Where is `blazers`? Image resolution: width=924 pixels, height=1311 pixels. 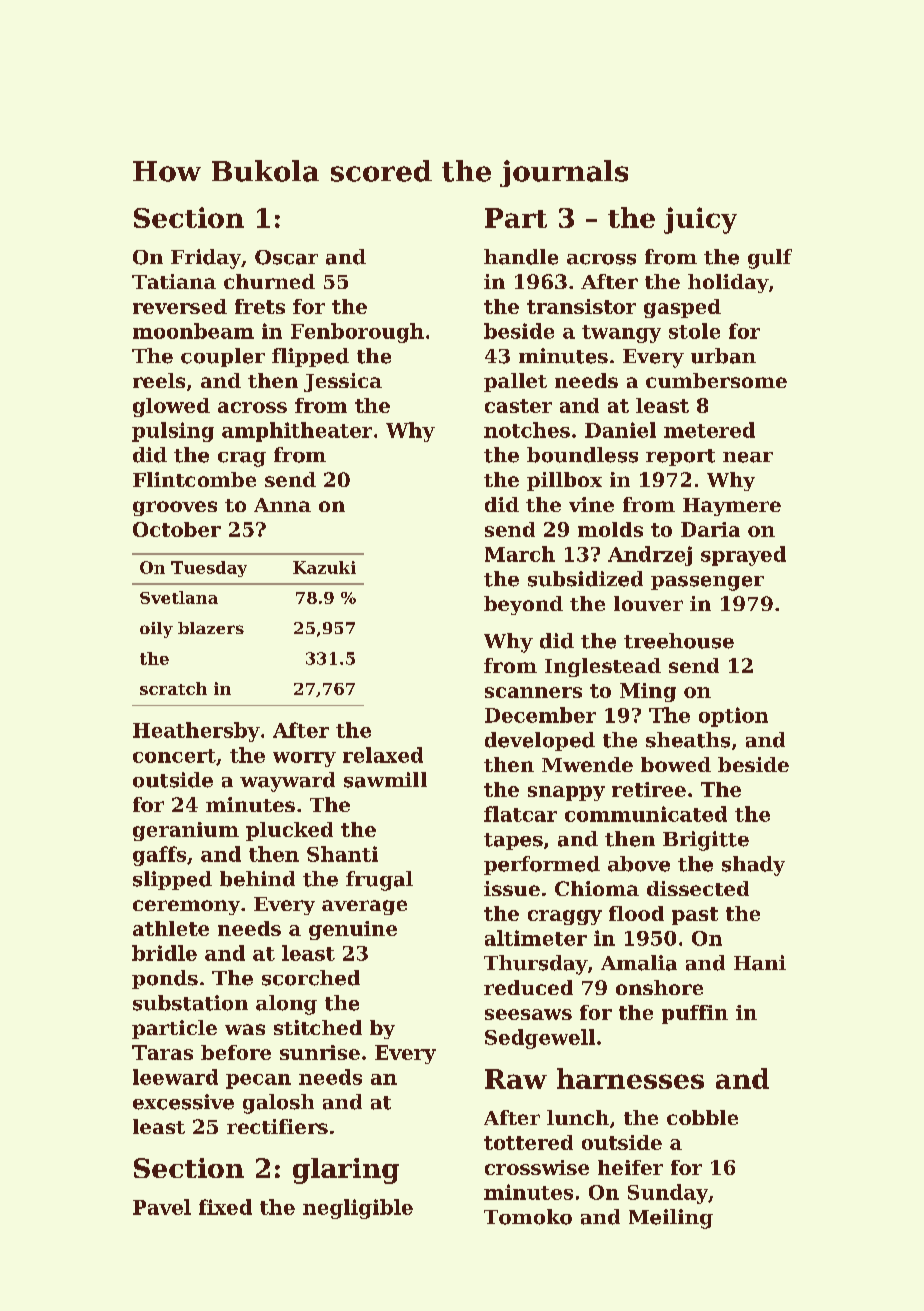
blazers is located at coordinates (211, 628).
